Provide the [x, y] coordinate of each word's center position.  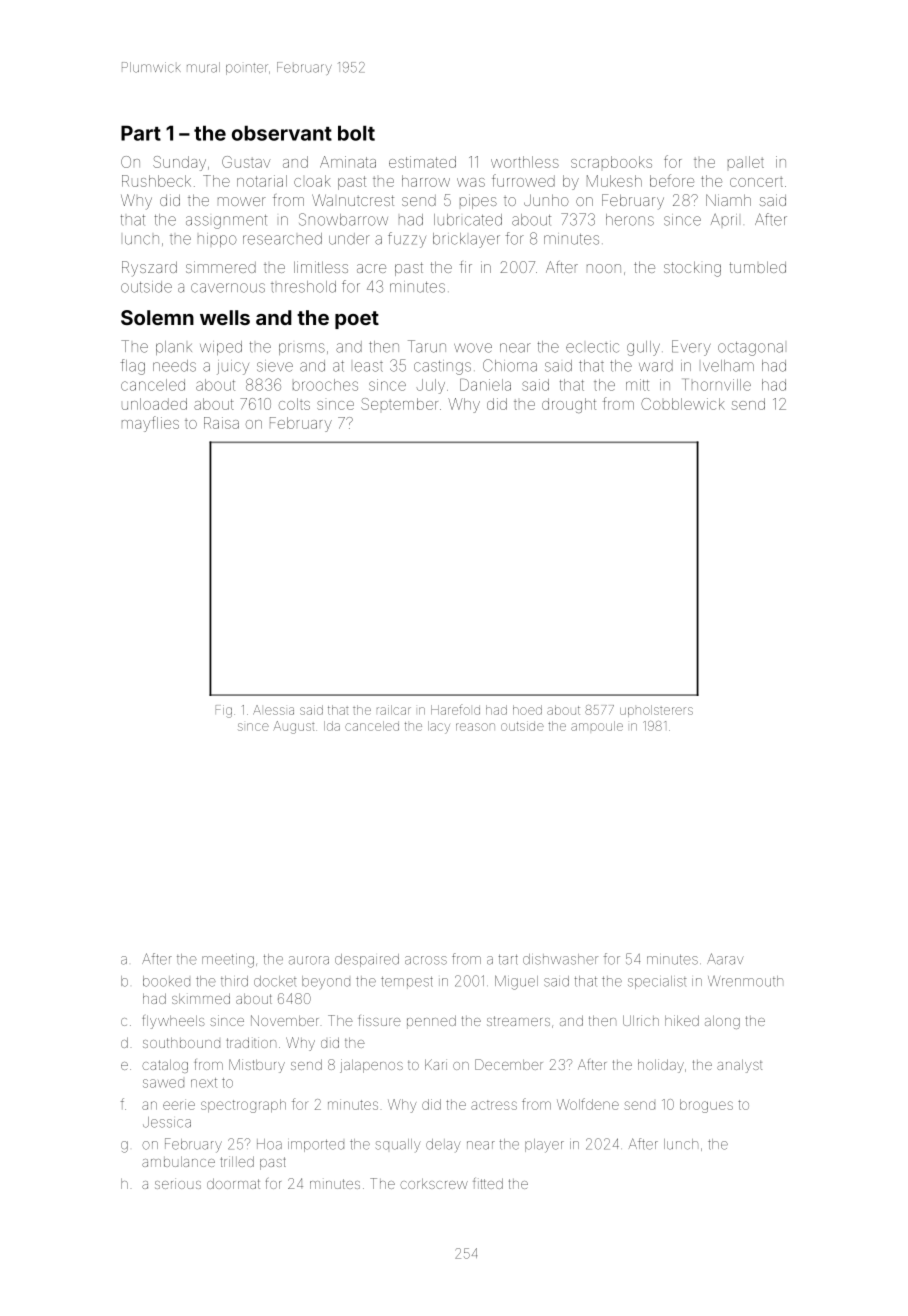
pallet [746, 162]
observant [282, 133]
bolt [356, 133]
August [294, 727]
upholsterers [656, 711]
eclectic [592, 348]
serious [178, 1183]
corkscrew [434, 1183]
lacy [439, 727]
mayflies [150, 424]
